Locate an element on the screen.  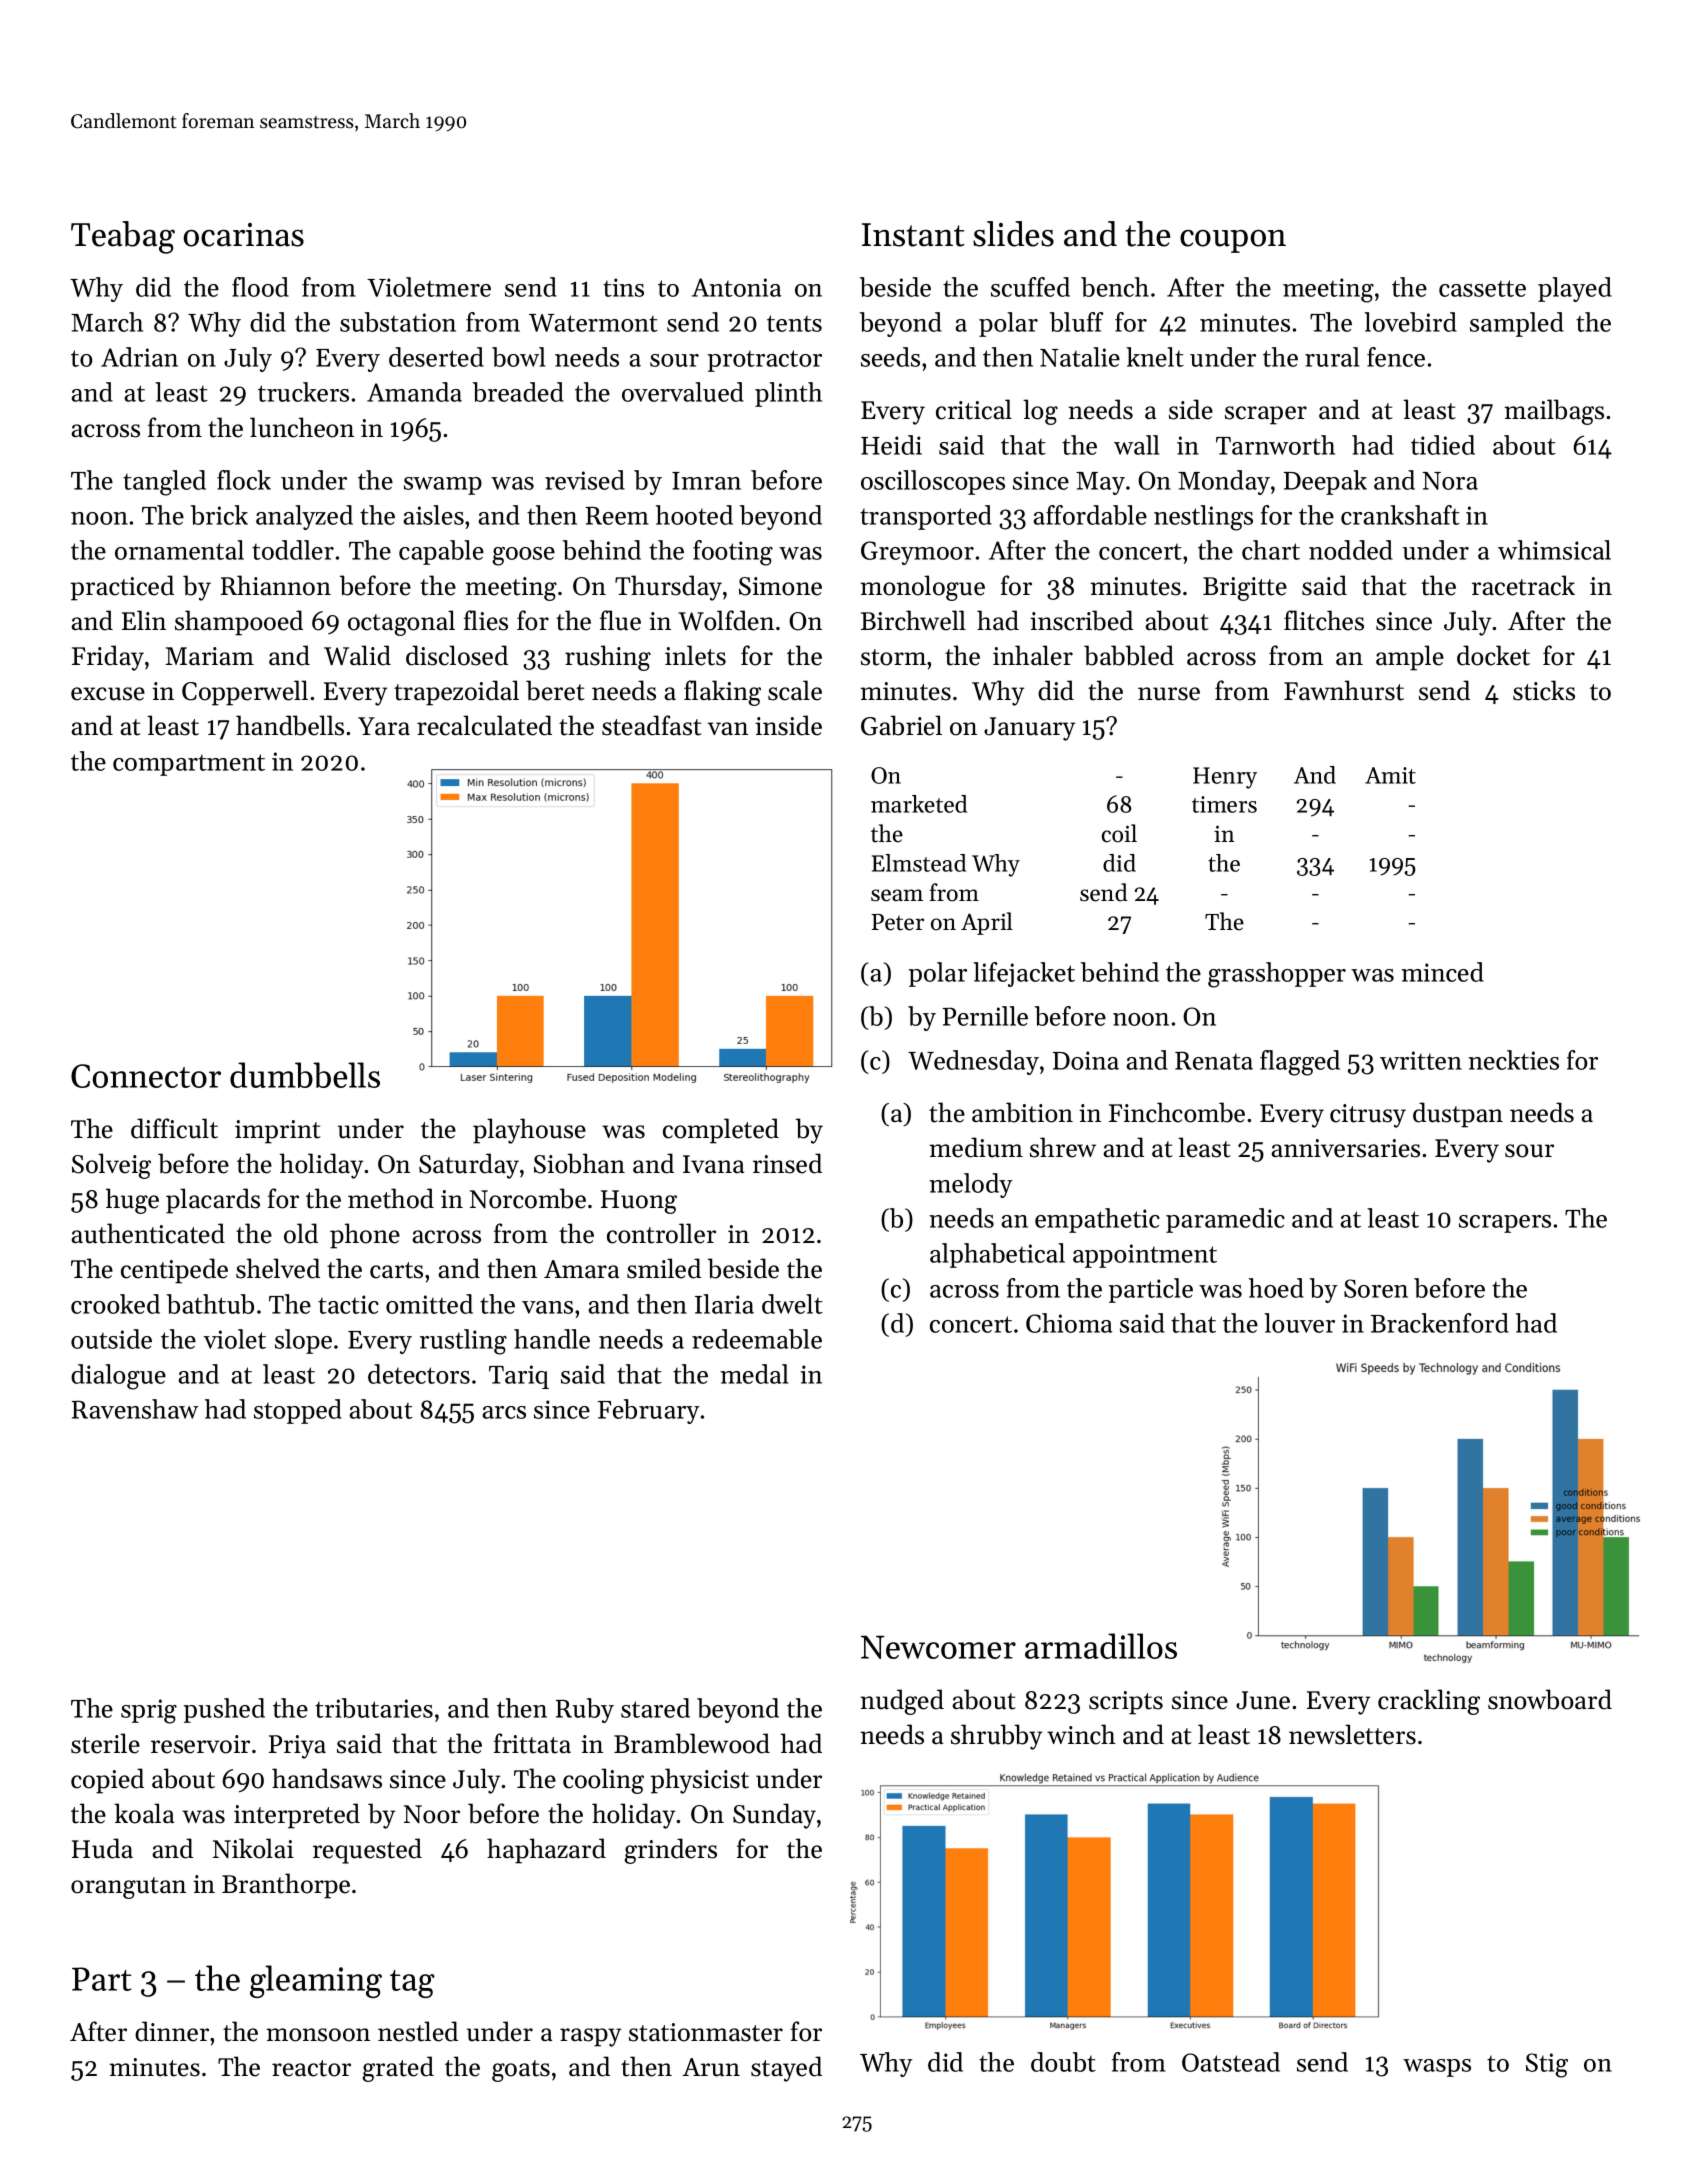
orangutan is located at coordinates (128, 1888).
